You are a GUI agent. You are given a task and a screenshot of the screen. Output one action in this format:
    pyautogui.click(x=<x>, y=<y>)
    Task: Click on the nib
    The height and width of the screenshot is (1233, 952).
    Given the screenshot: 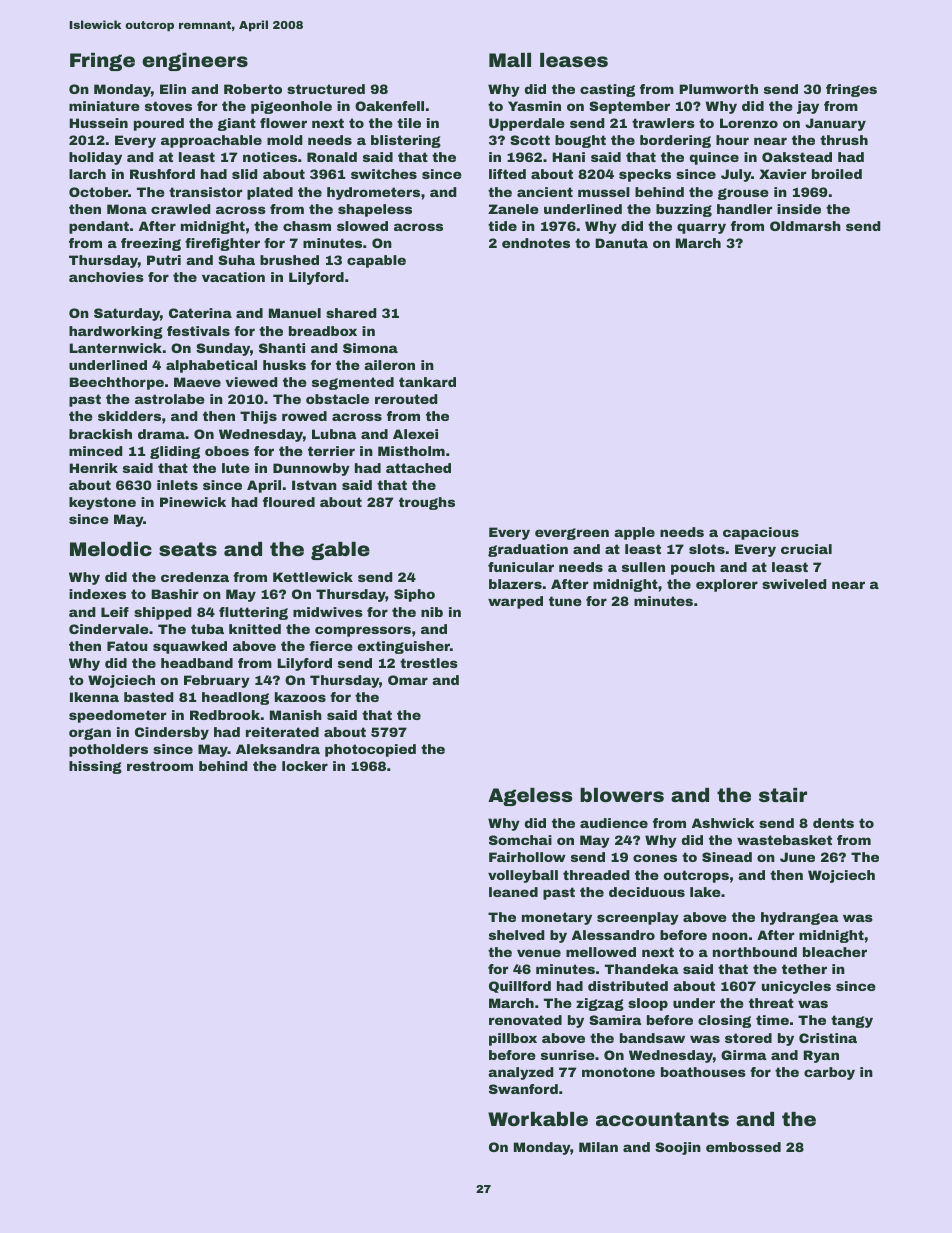 What is the action you would take?
    pyautogui.click(x=432, y=612)
